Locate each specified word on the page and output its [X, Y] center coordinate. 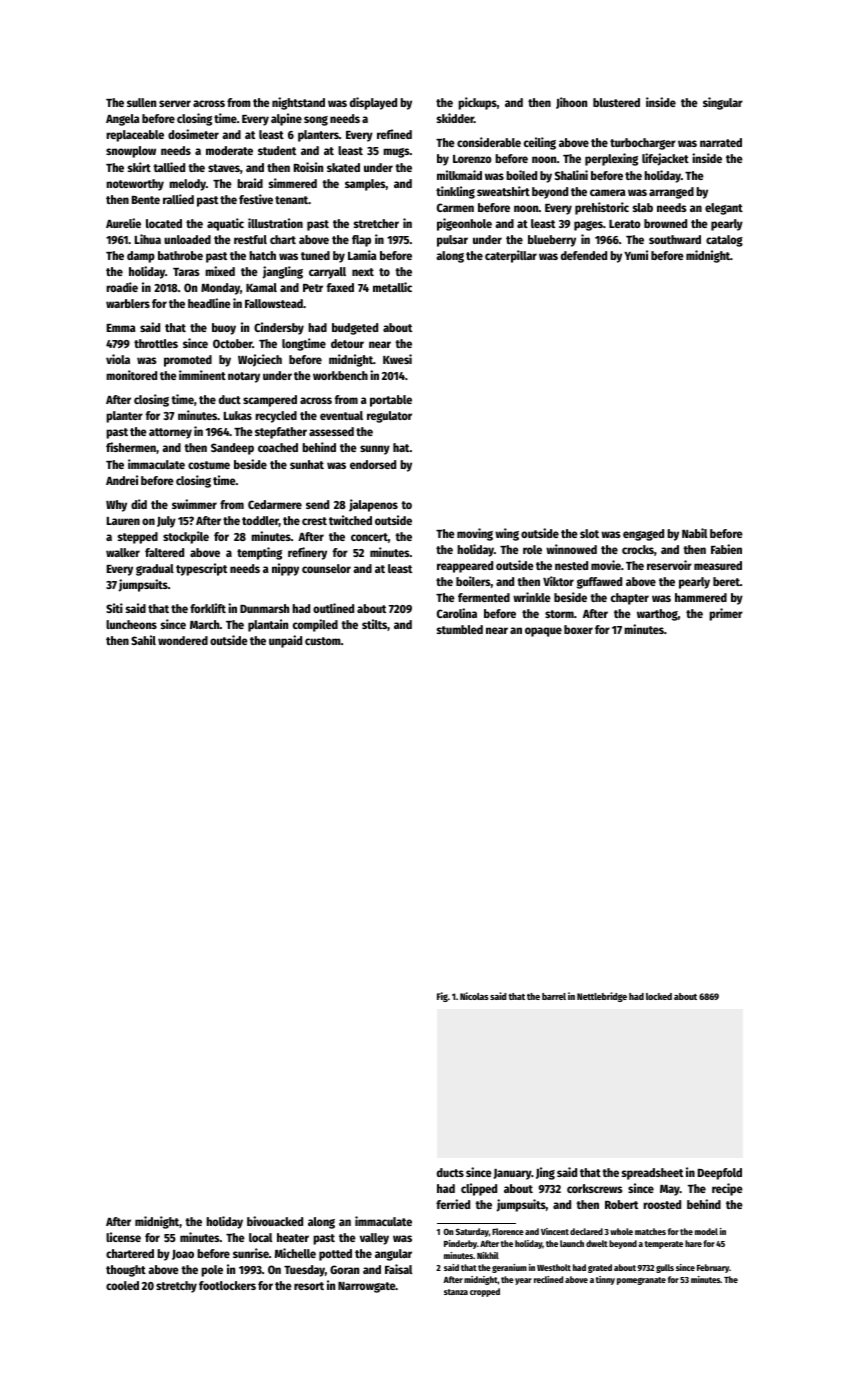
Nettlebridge [602, 997]
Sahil [143, 640]
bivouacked [275, 1221]
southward [675, 239]
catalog [724, 241]
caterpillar [511, 256]
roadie [122, 287]
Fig [442, 997]
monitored [131, 375]
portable [391, 401]
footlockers [227, 1285]
